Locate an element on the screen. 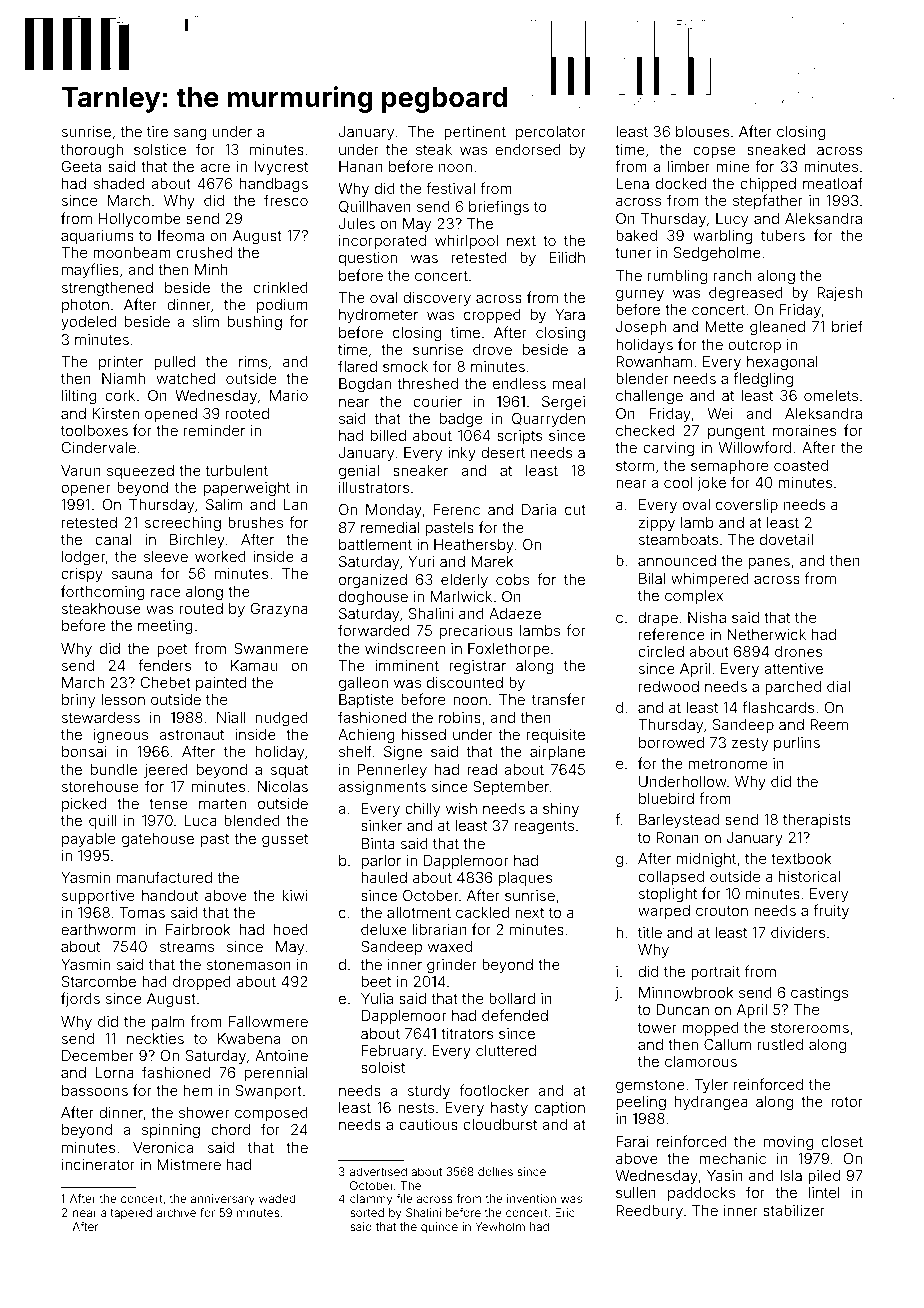 This screenshot has height=1308, width=924. collapsed is located at coordinates (671, 878).
